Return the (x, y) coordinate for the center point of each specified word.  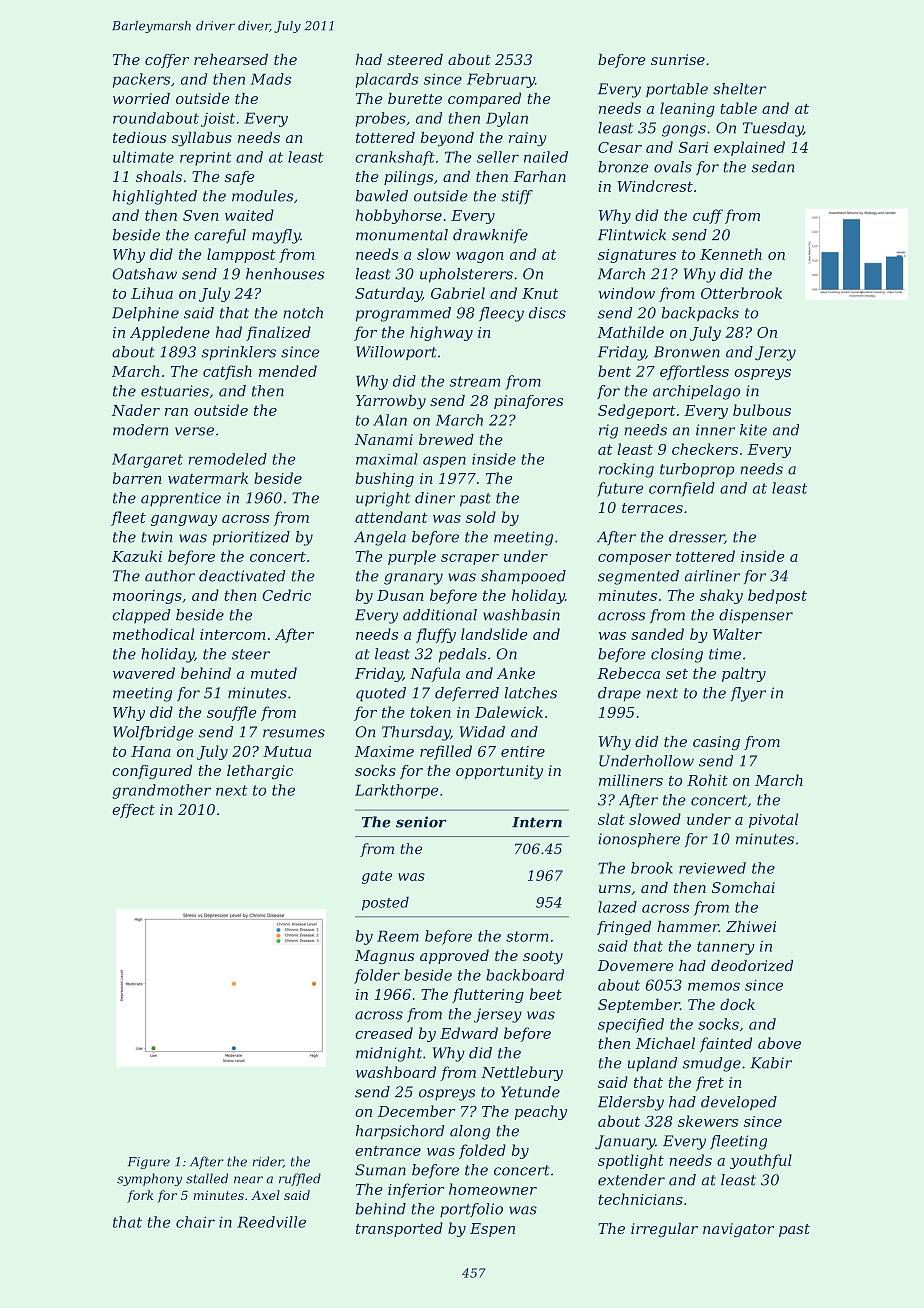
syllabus (202, 139)
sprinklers (239, 353)
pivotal (773, 820)
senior (421, 822)
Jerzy (775, 353)
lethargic (260, 772)
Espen (492, 1230)
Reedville (271, 1222)
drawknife (490, 236)
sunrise (678, 59)
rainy (528, 139)
